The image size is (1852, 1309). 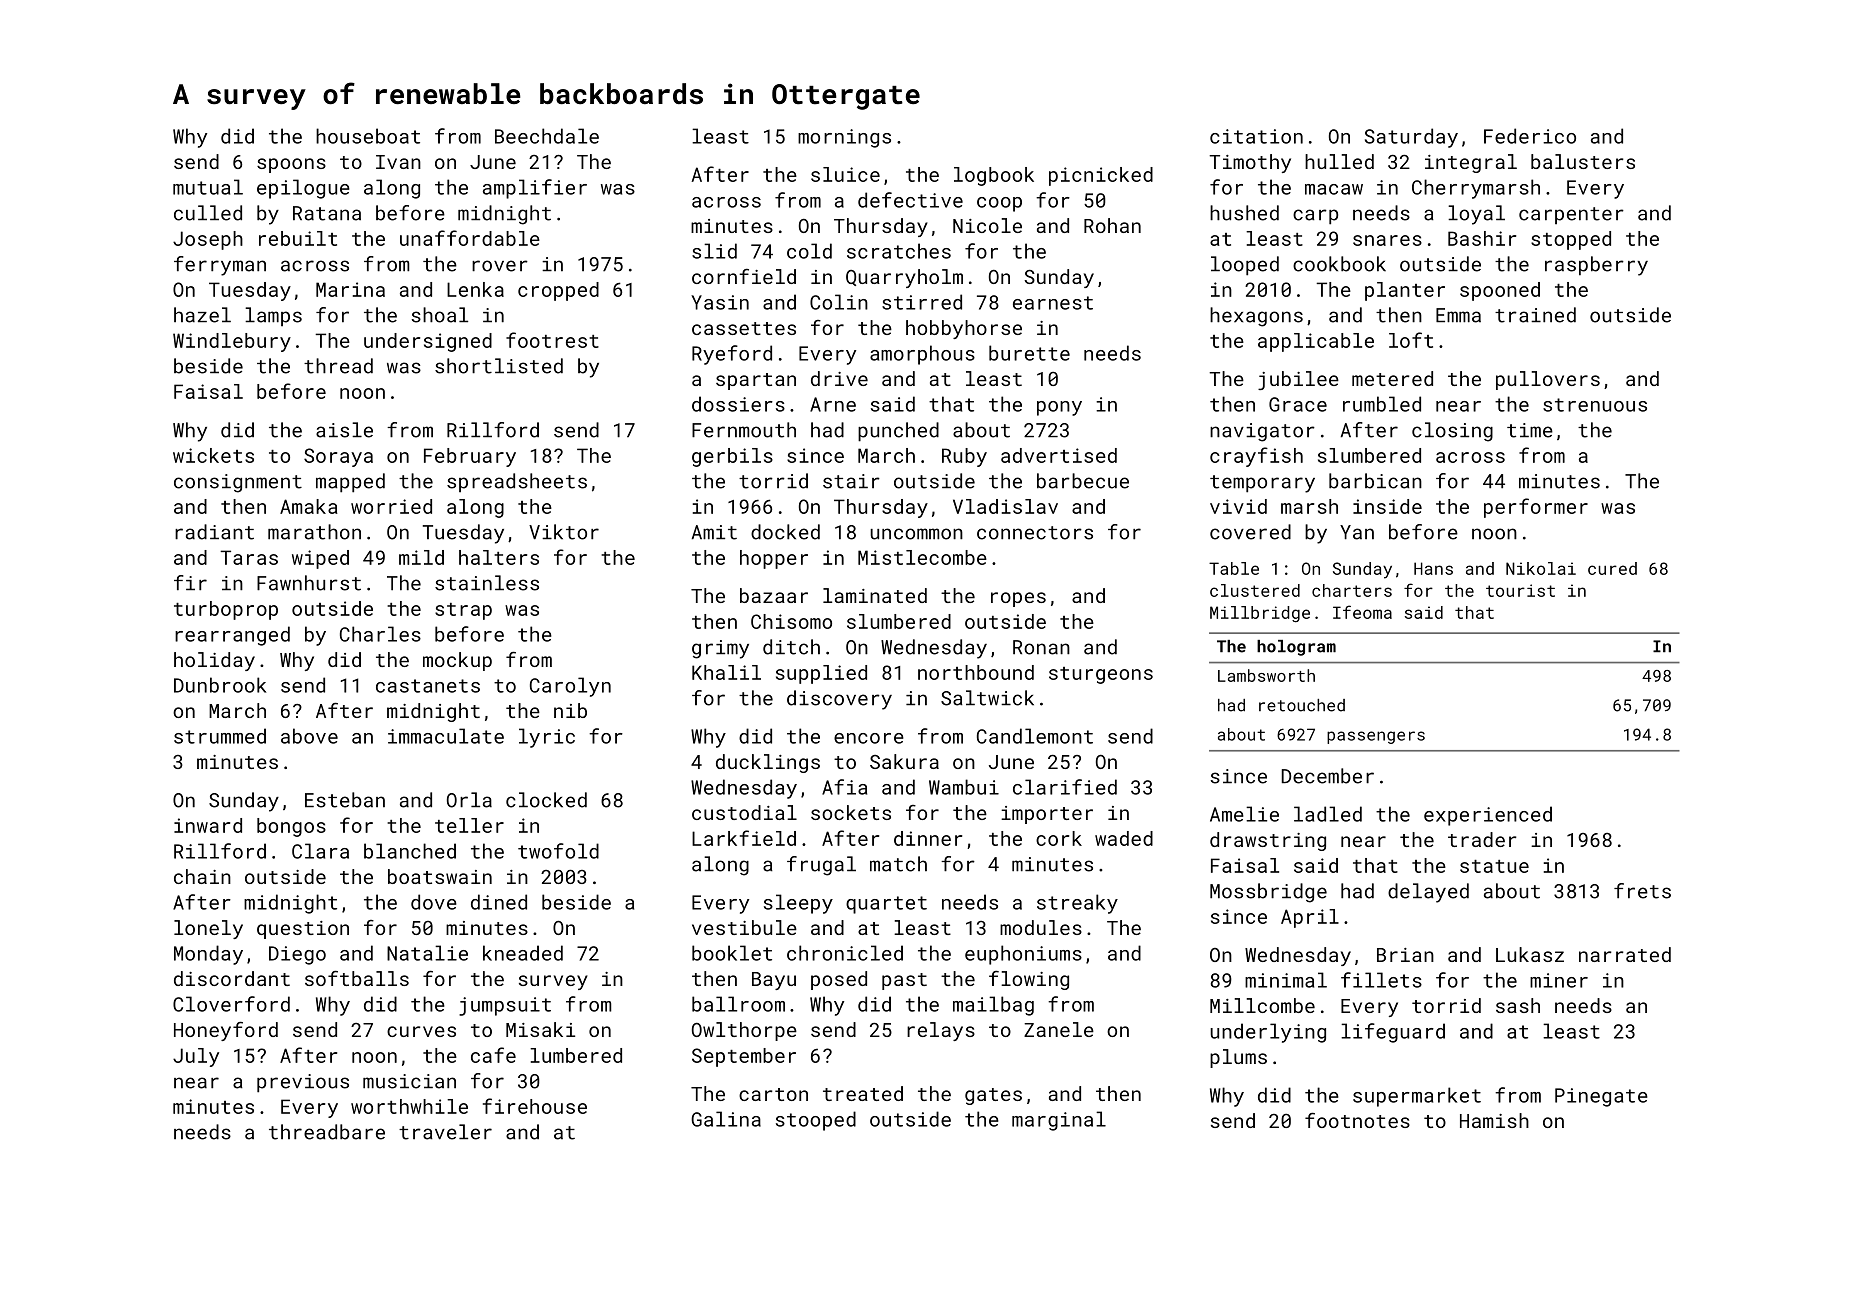 I want to click on Lenka, so click(x=475, y=289).
